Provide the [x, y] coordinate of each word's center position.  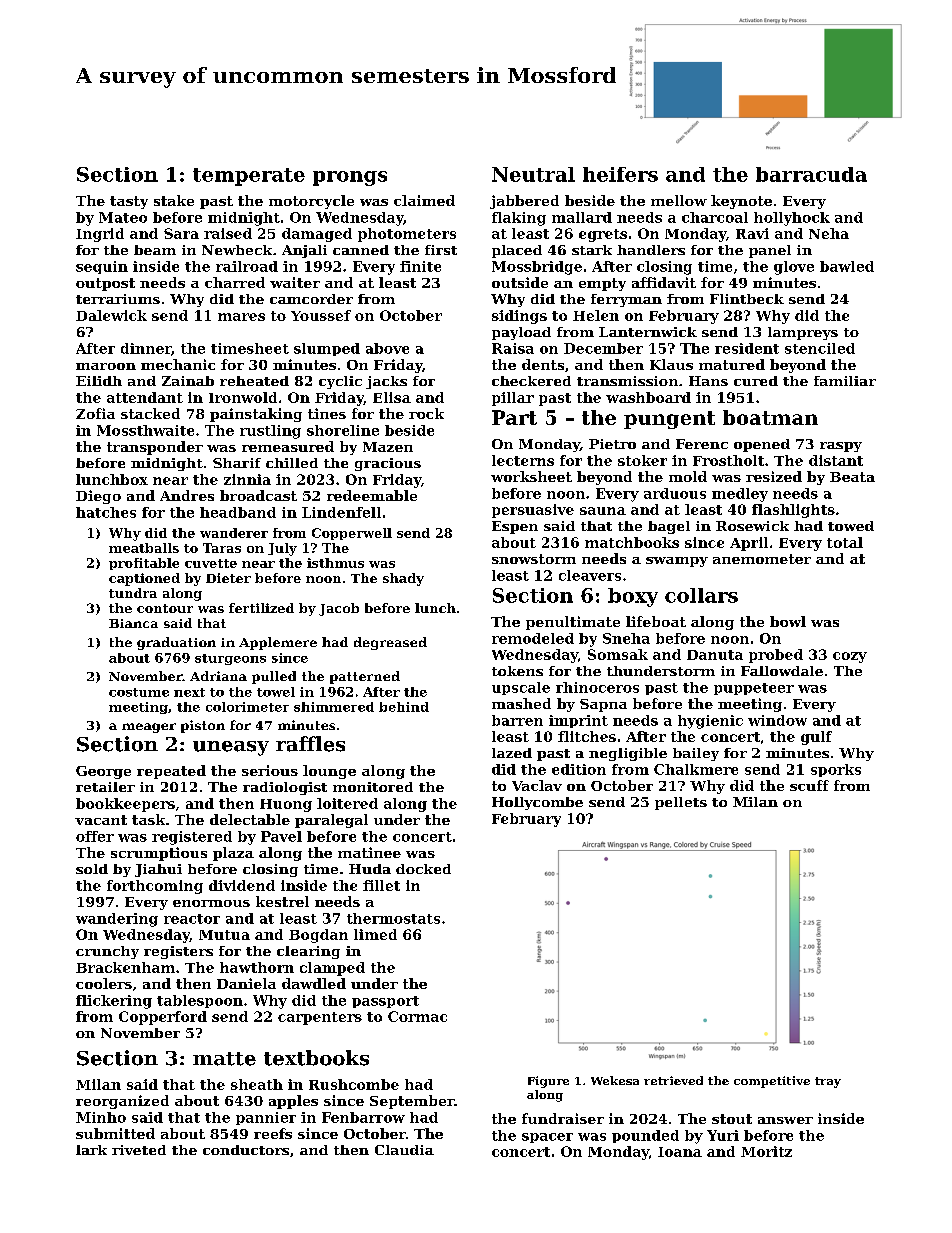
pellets [681, 803]
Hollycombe [537, 803]
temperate [249, 177]
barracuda [811, 174]
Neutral [533, 174]
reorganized [122, 1102]
